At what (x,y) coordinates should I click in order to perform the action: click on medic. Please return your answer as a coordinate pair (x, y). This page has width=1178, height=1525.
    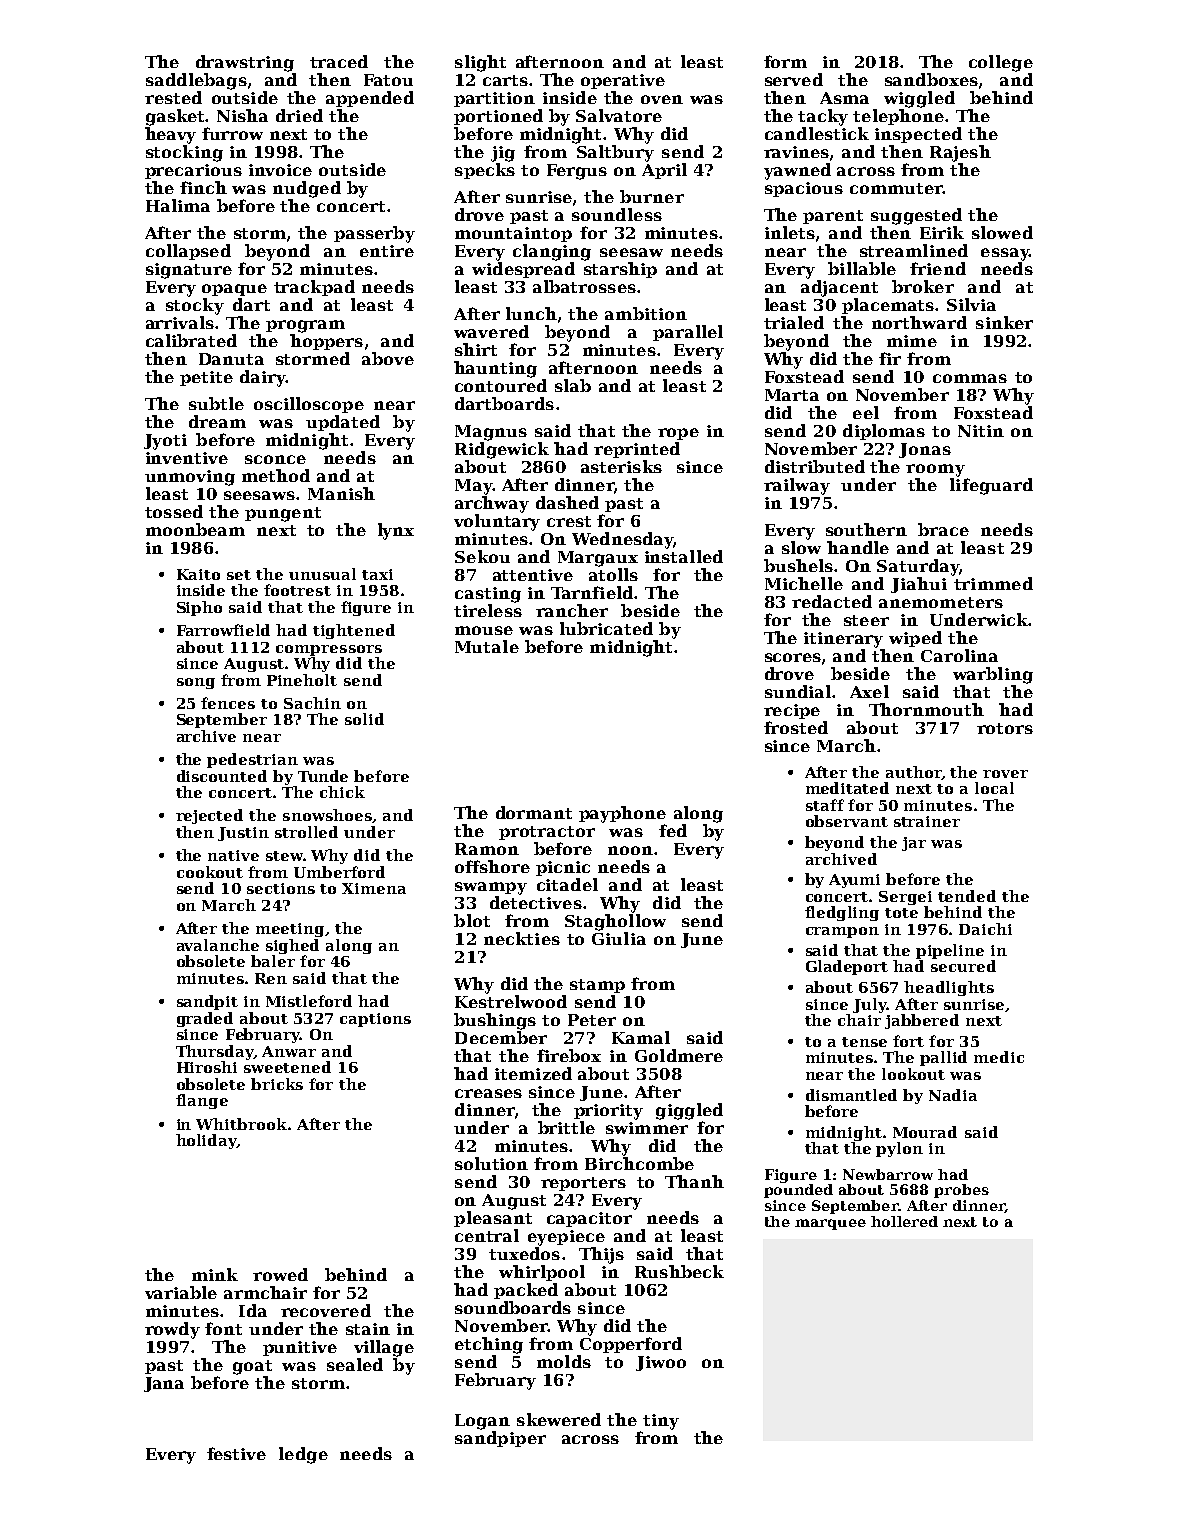
    Looking at the image, I should click on (999, 1057).
